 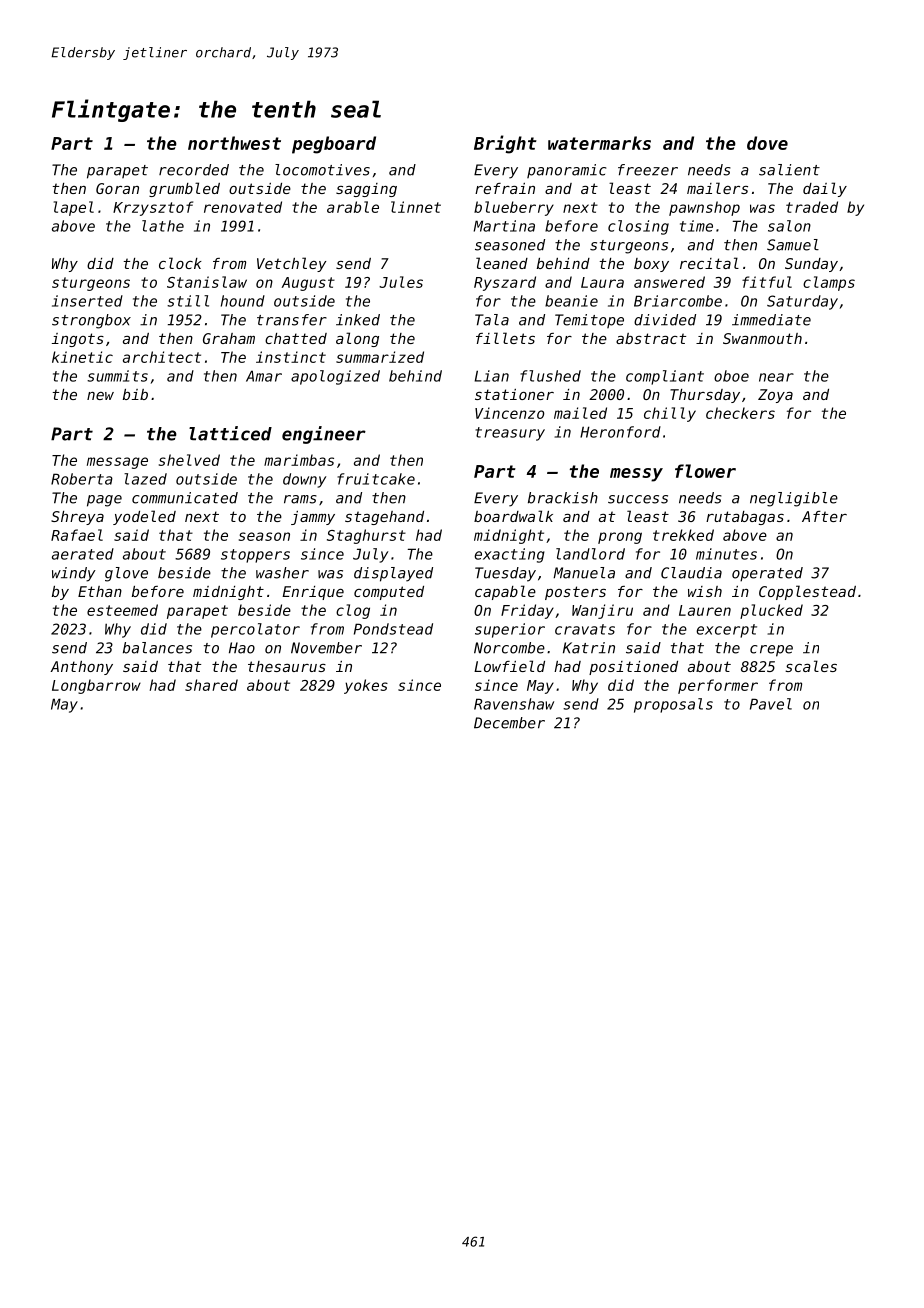 I want to click on Longbarrow, so click(x=96, y=686).
